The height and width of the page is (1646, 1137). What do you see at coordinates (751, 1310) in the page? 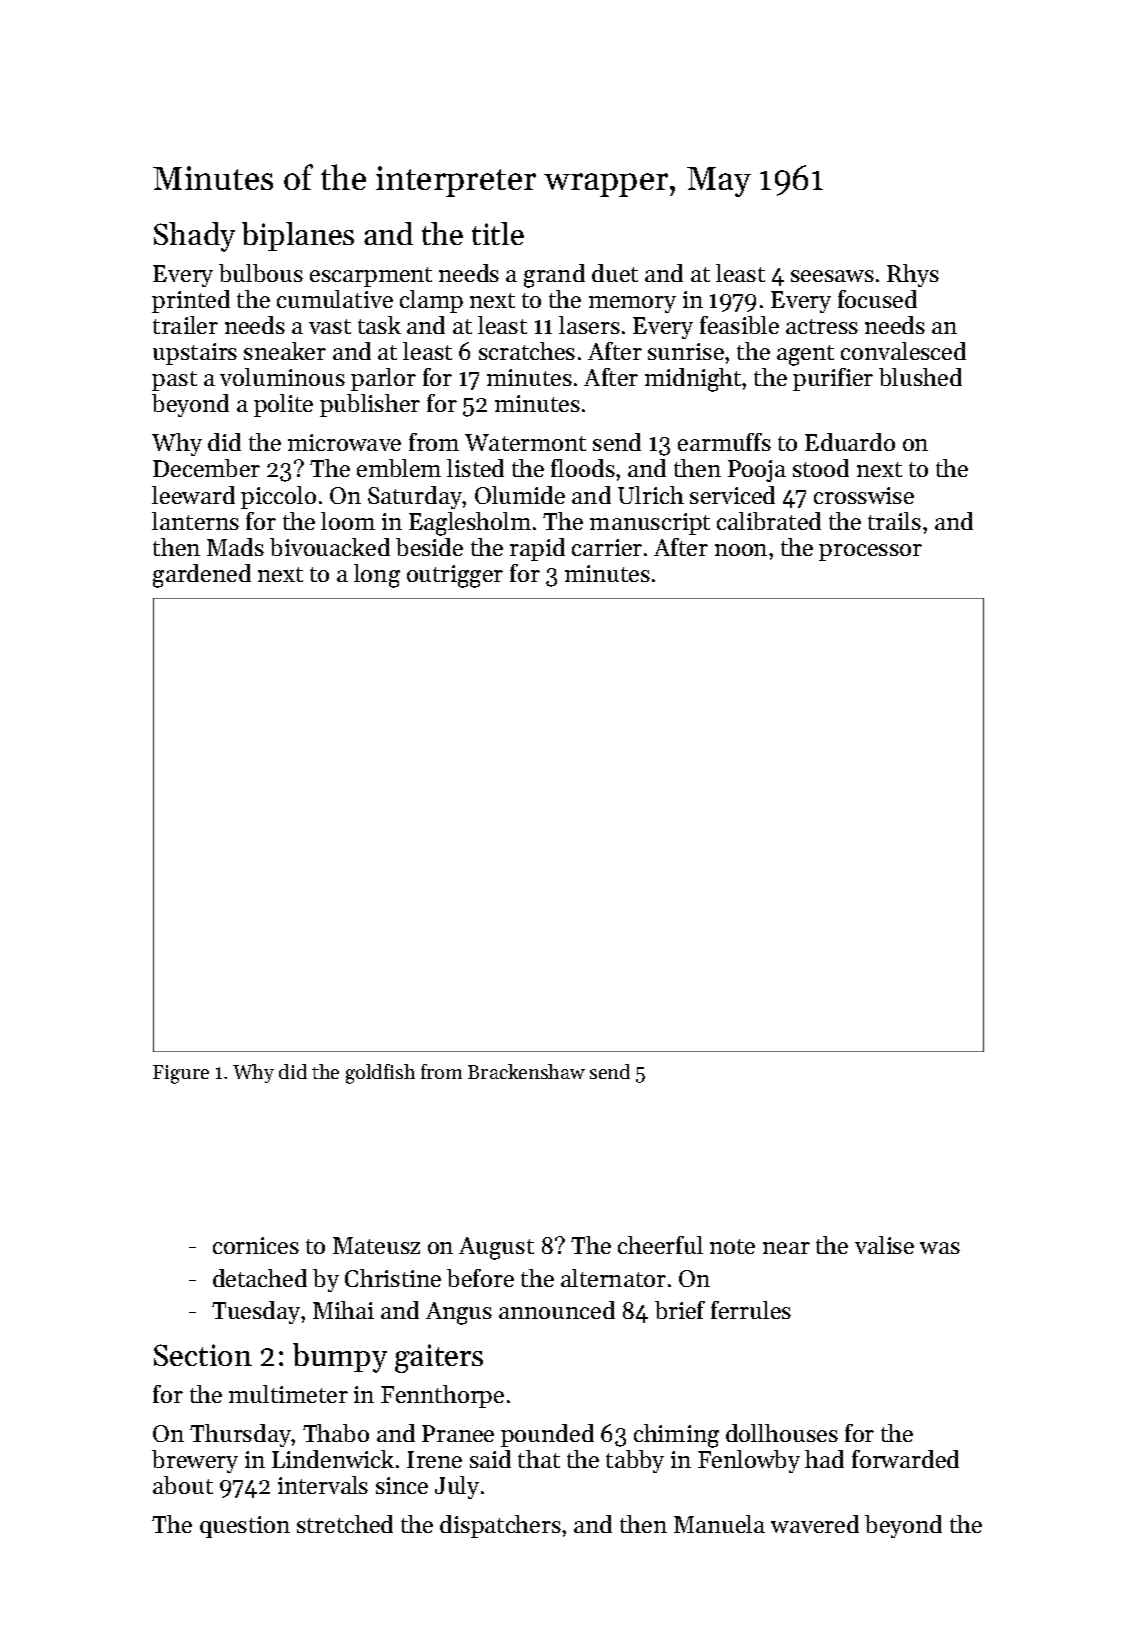
I see `ferrules` at bounding box center [751, 1310].
